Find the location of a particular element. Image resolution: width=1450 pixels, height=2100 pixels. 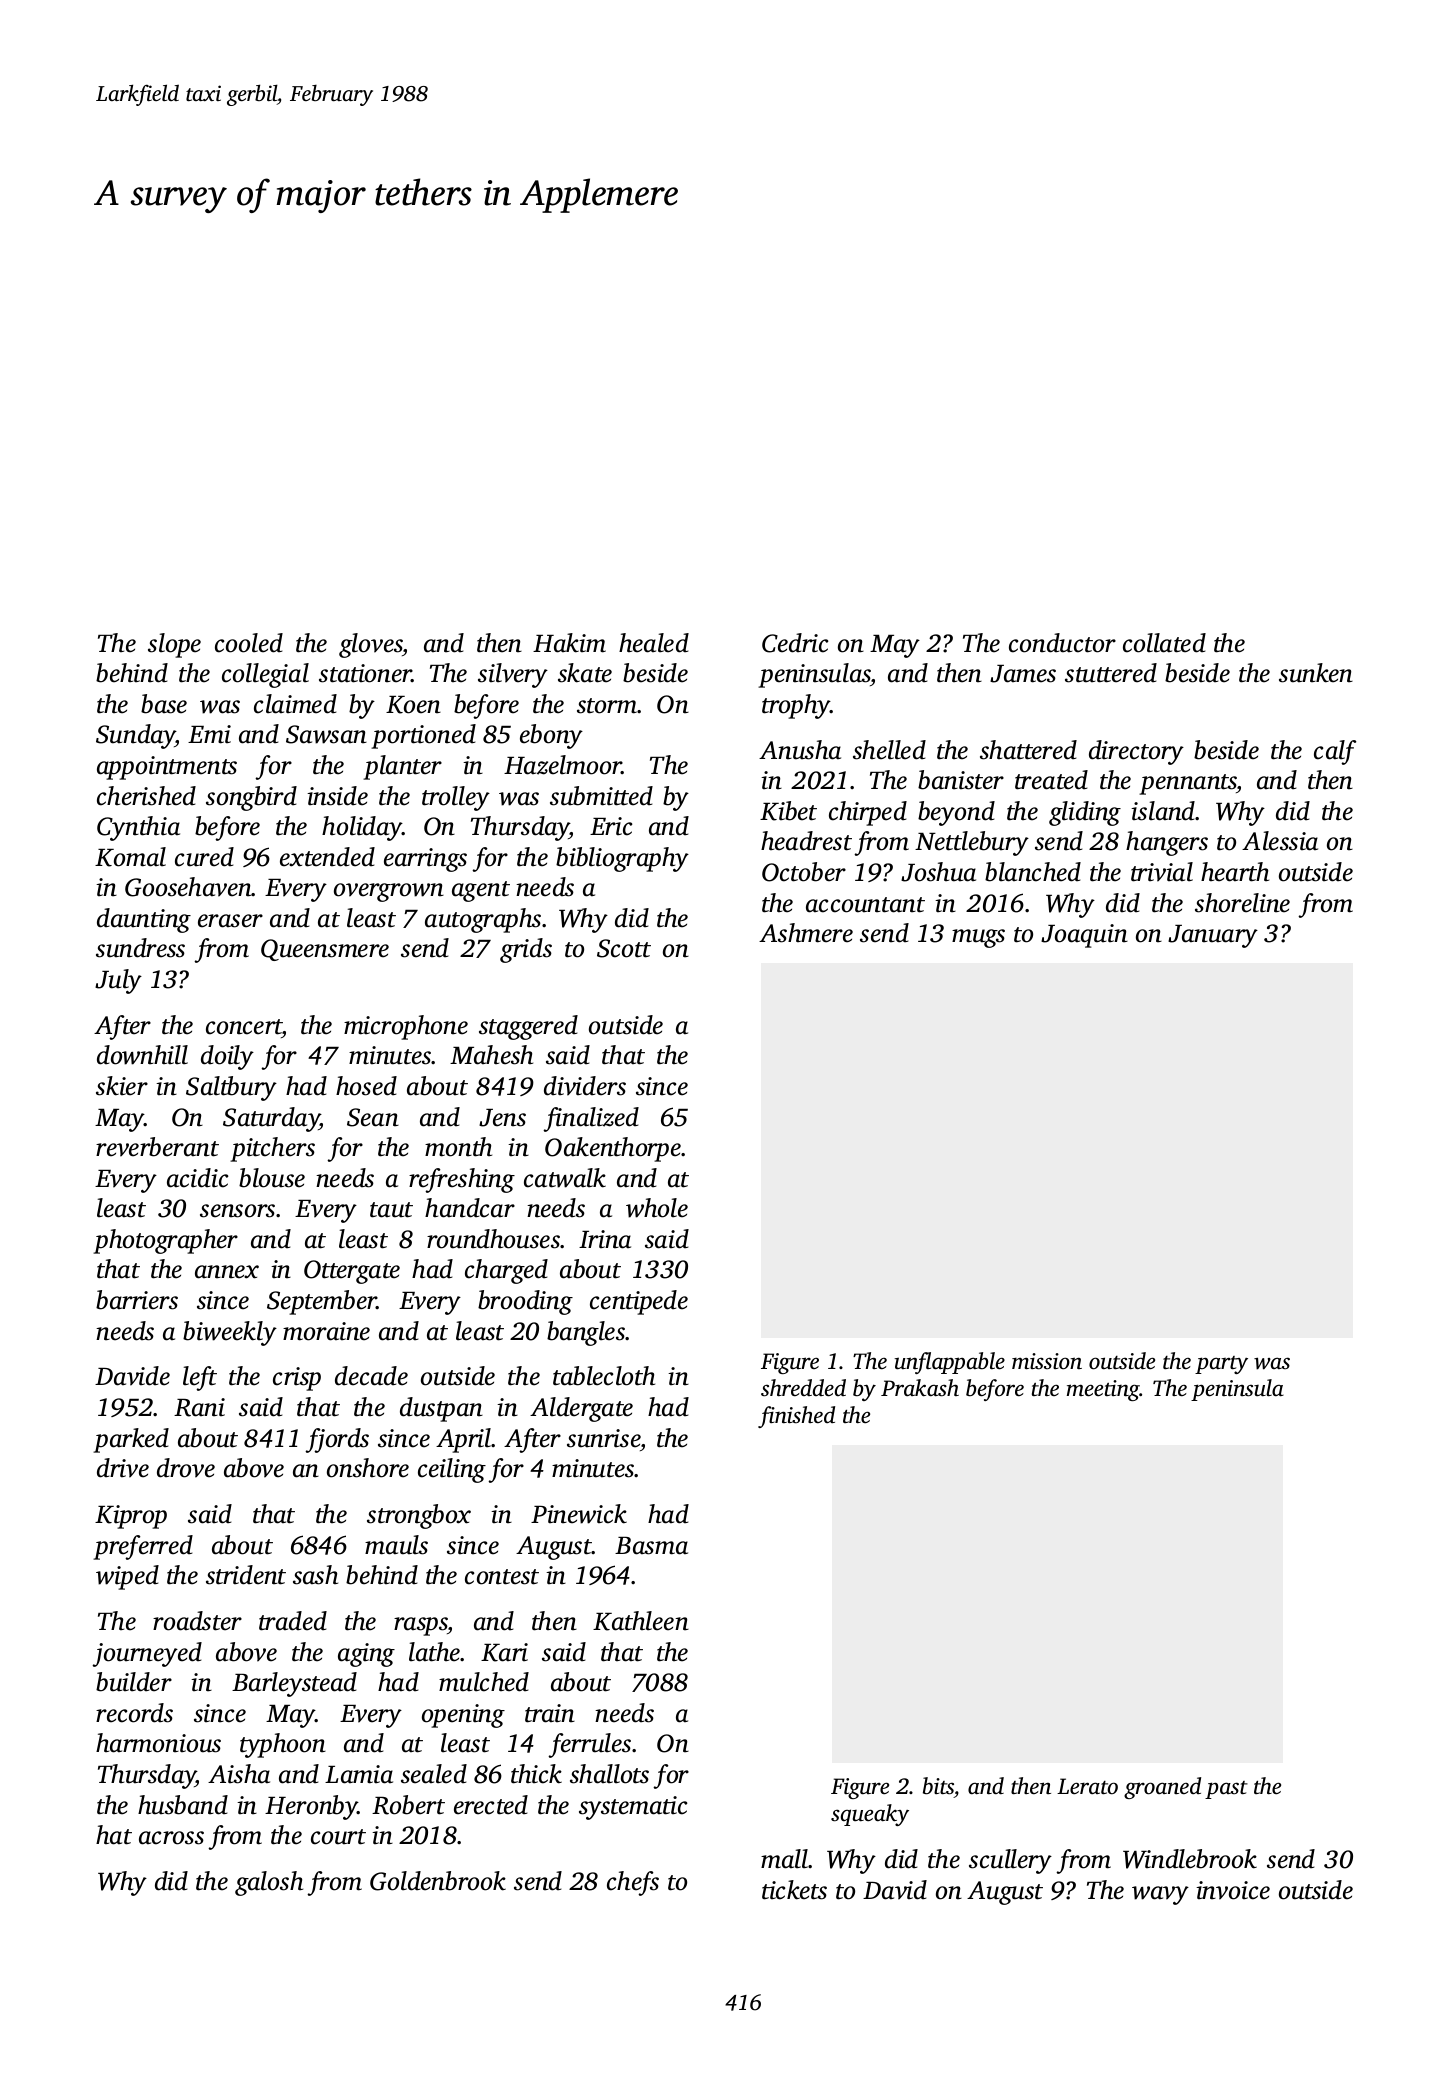

slope is located at coordinates (174, 645).
